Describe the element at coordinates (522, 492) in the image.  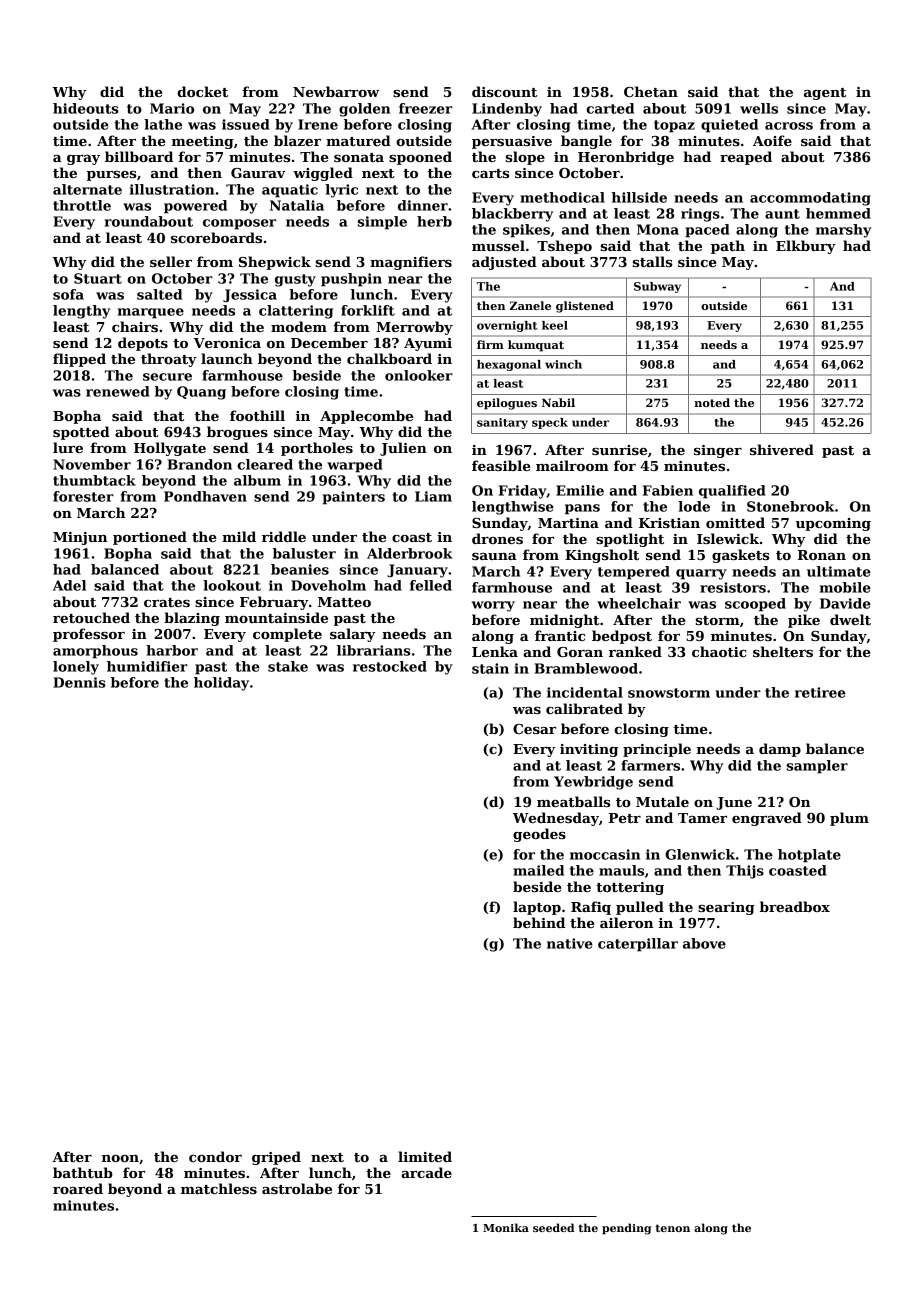
I see `Friday` at that location.
